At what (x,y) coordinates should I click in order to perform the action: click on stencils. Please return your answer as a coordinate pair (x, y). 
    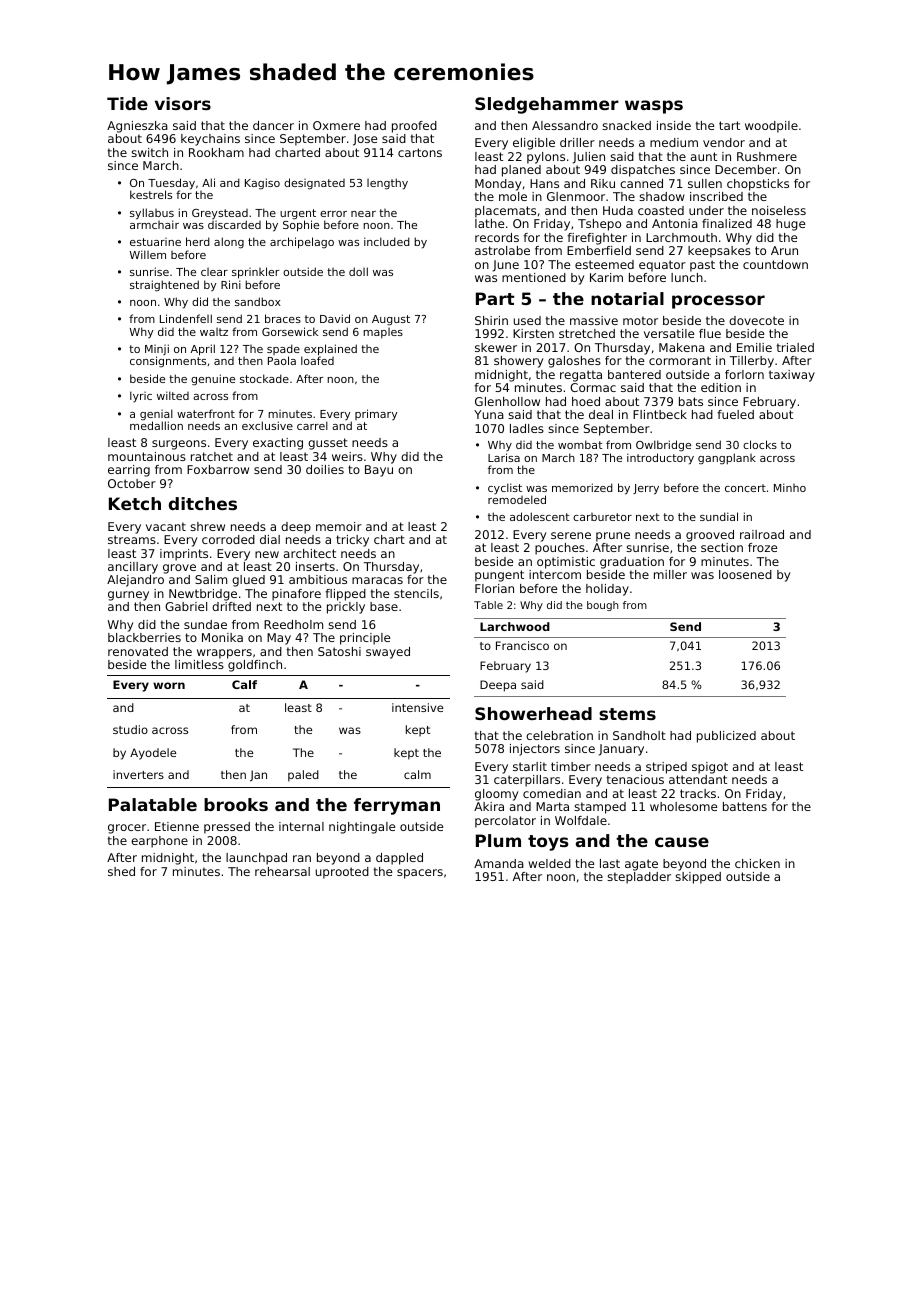
    Looking at the image, I should click on (416, 593).
